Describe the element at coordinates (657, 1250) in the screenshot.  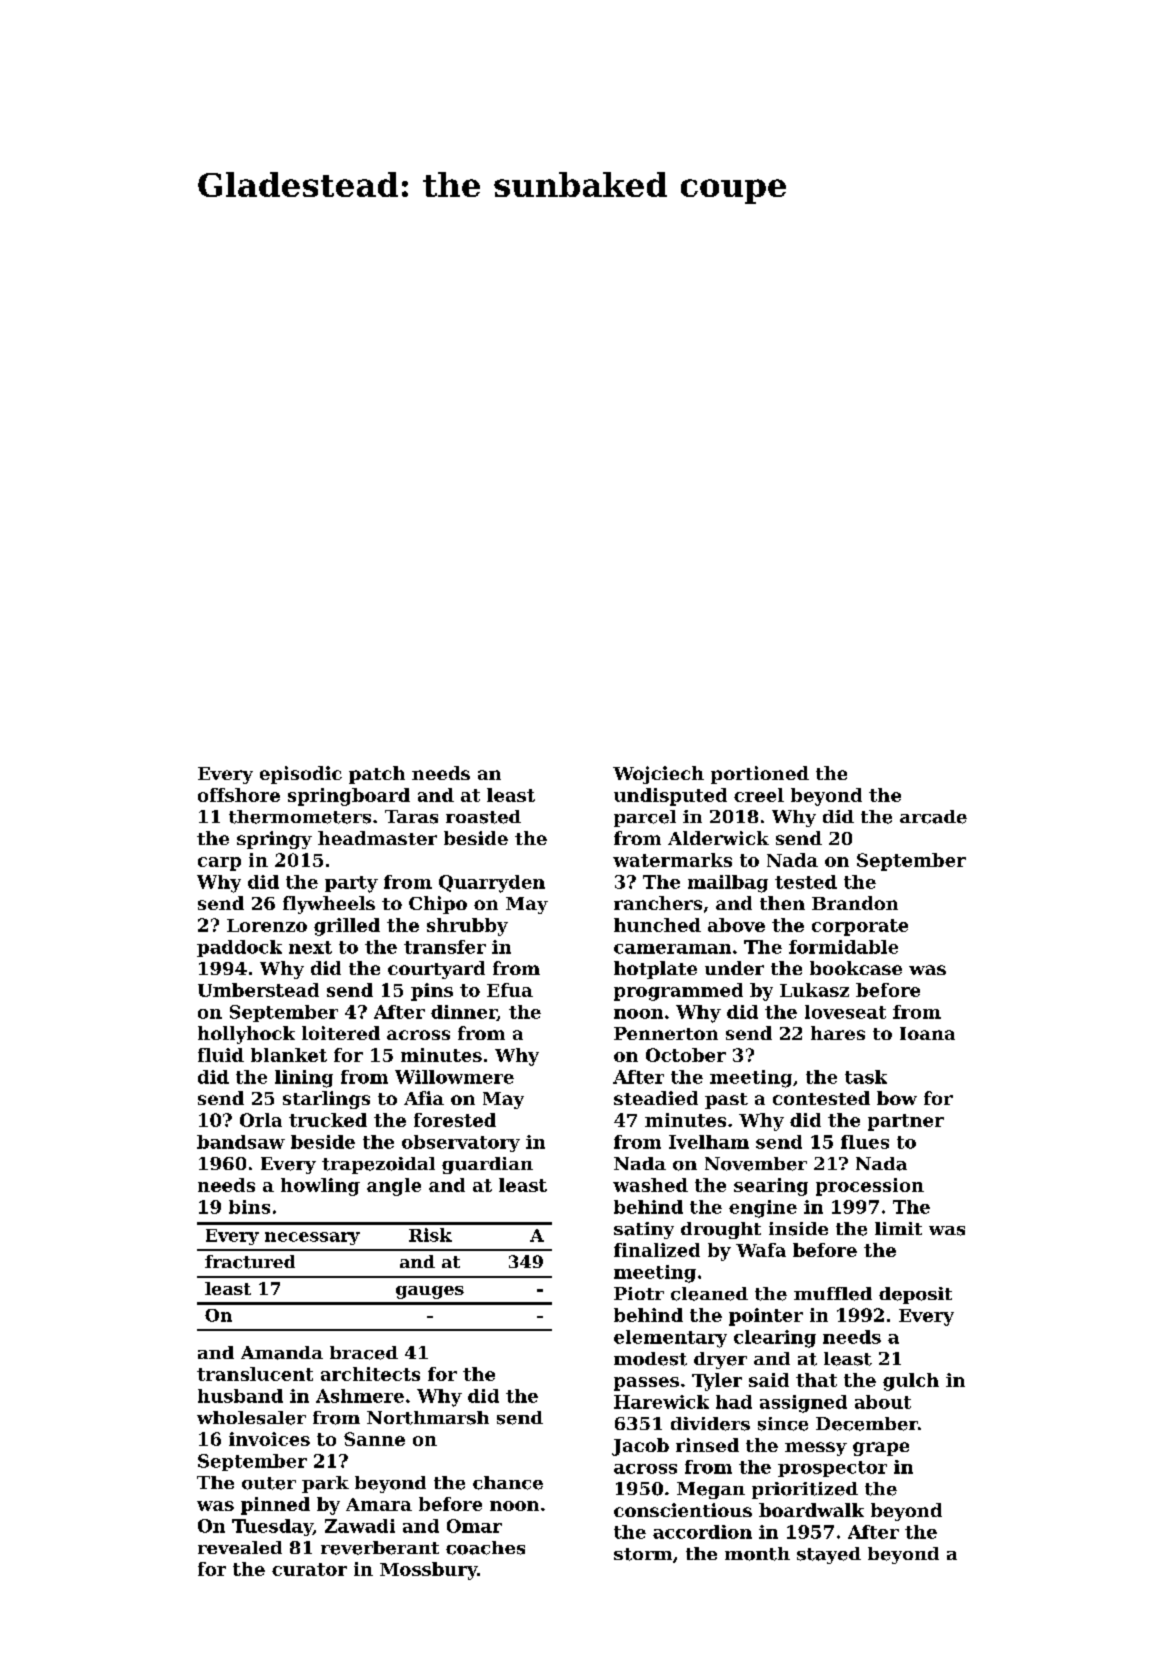
I see `finalized` at that location.
